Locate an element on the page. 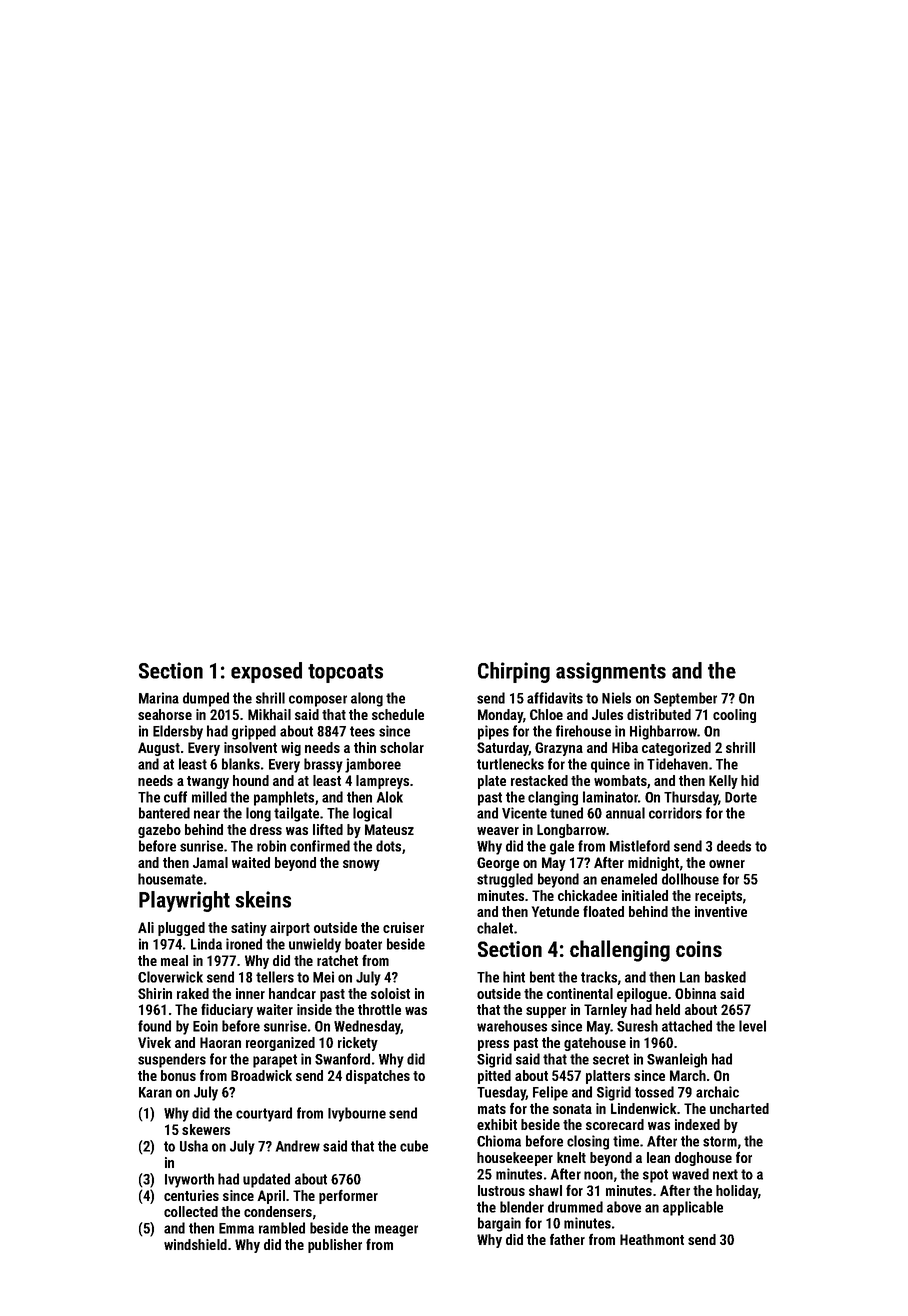 This document has height=1316, width=908. windshield is located at coordinates (195, 1244).
